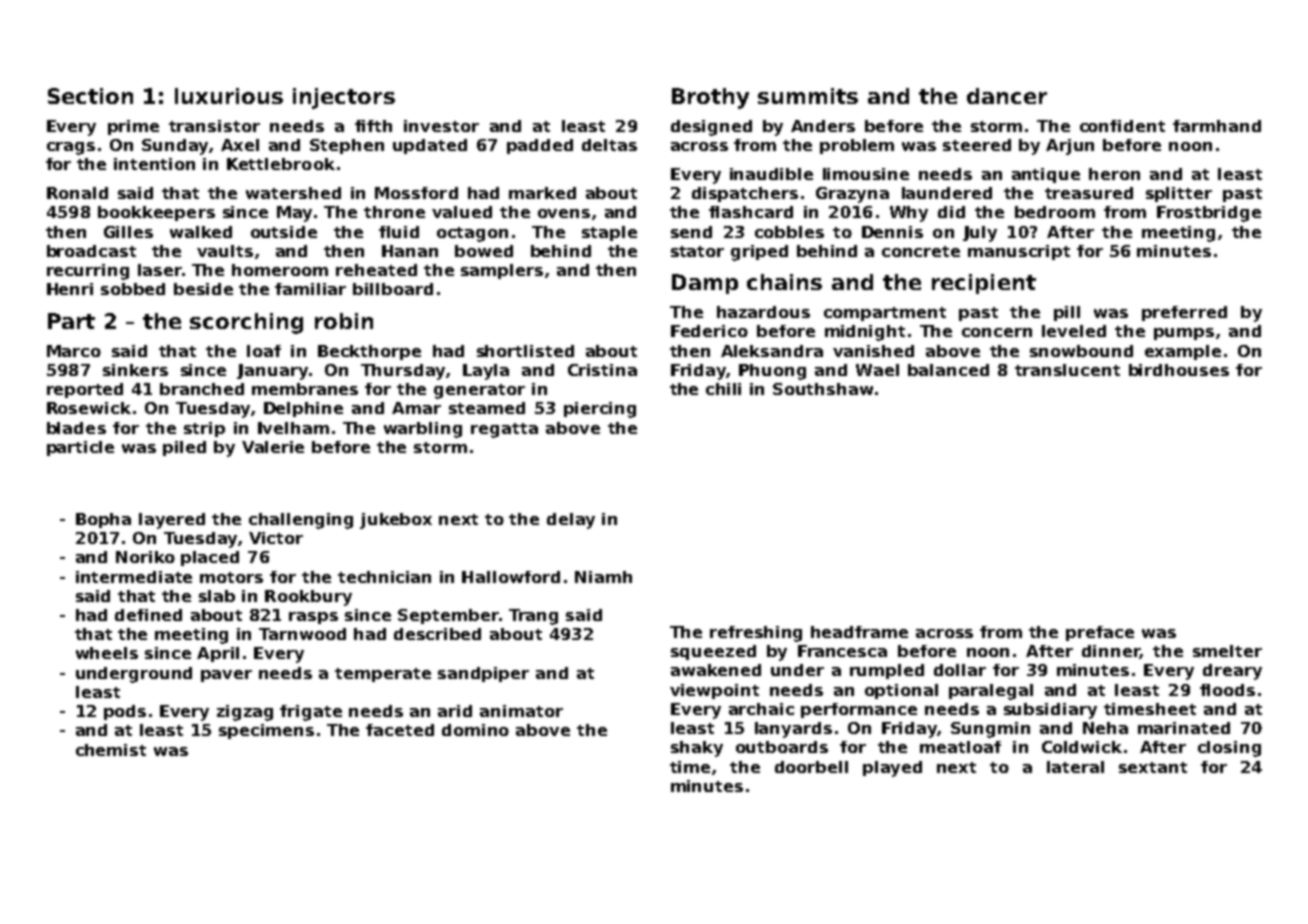 The width and height of the screenshot is (1308, 924). What do you see at coordinates (502, 271) in the screenshot?
I see `samplers` at bounding box center [502, 271].
